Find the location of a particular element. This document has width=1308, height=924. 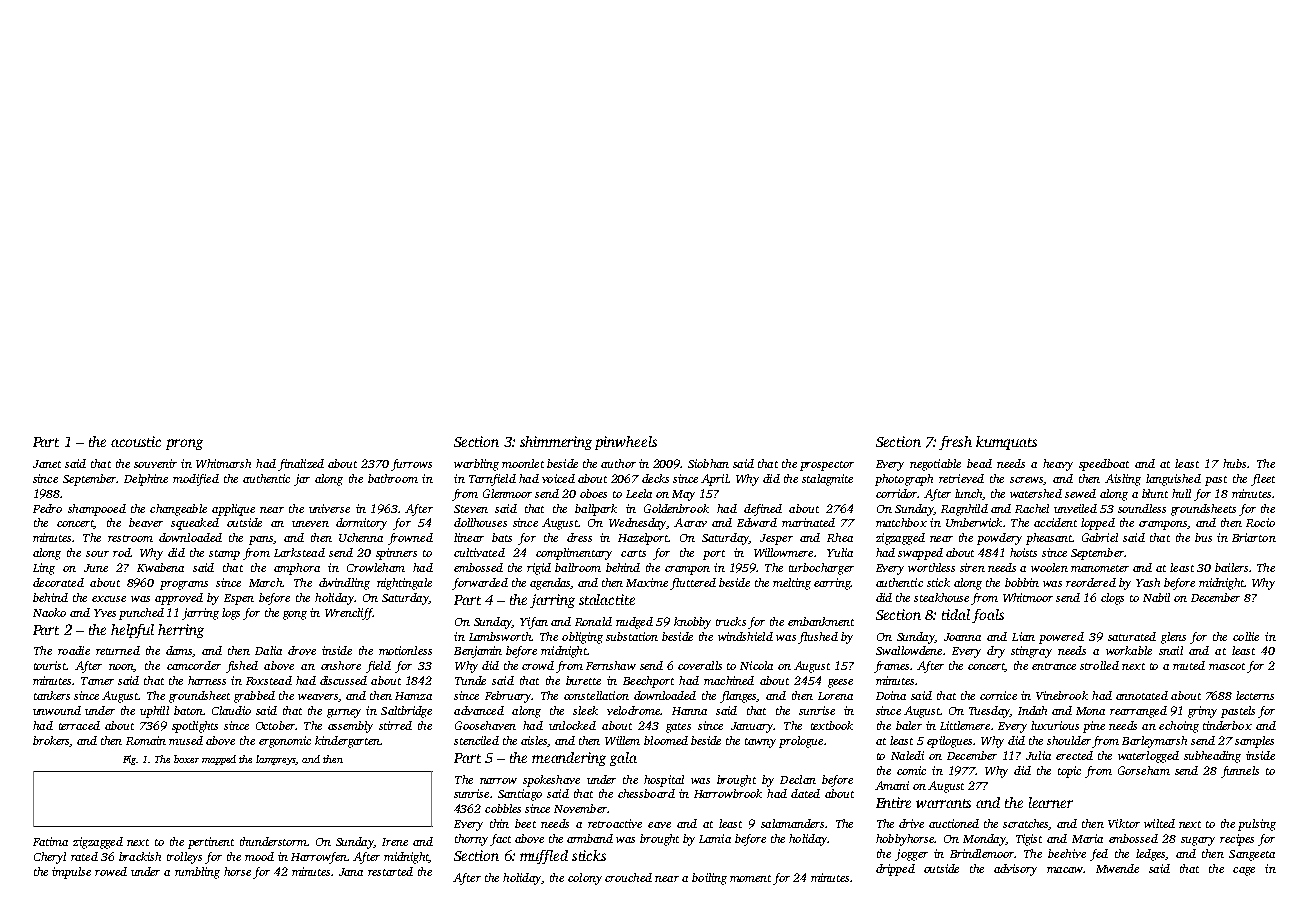

Rachel is located at coordinates (1032, 508).
